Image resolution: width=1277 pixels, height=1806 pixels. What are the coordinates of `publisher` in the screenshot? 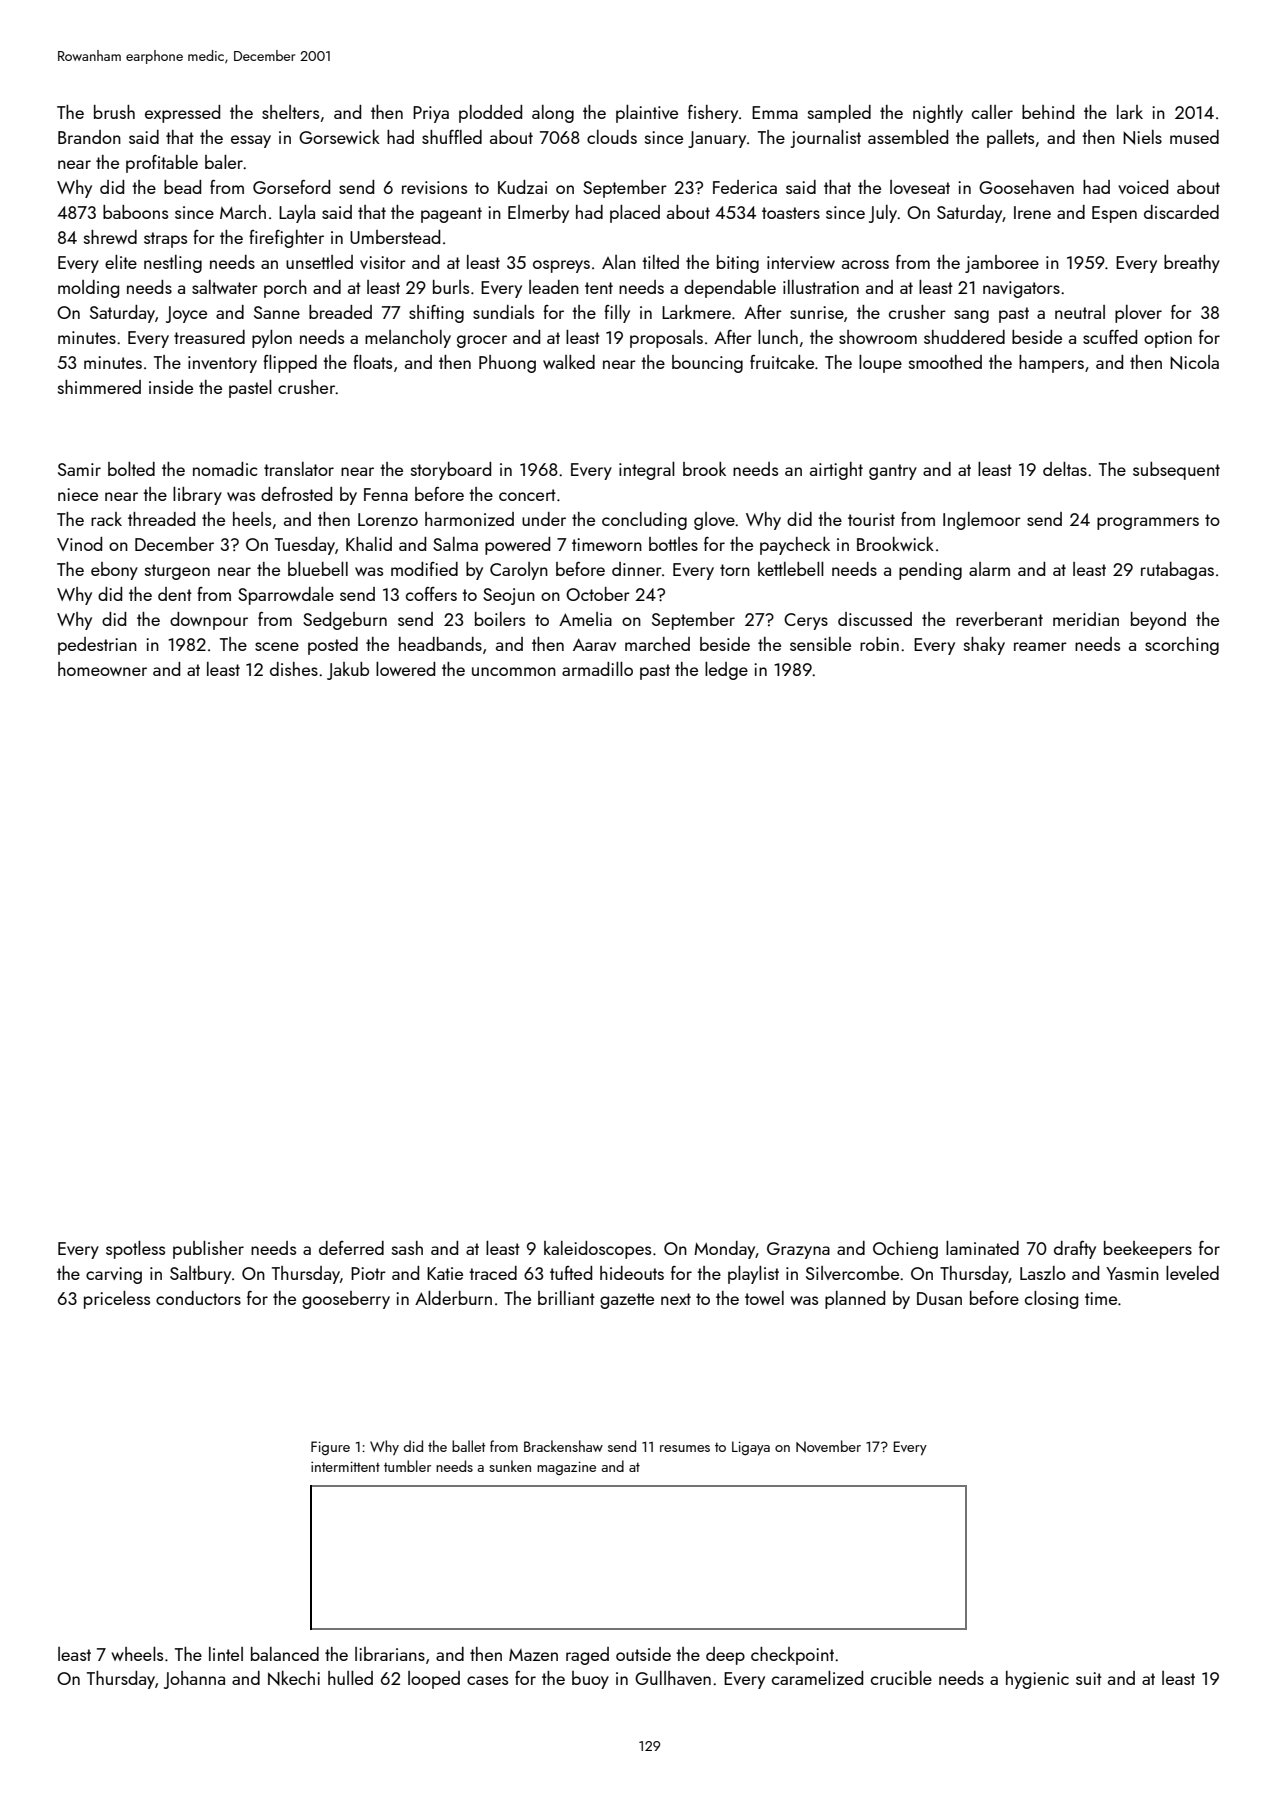 It's located at (208, 1250).
